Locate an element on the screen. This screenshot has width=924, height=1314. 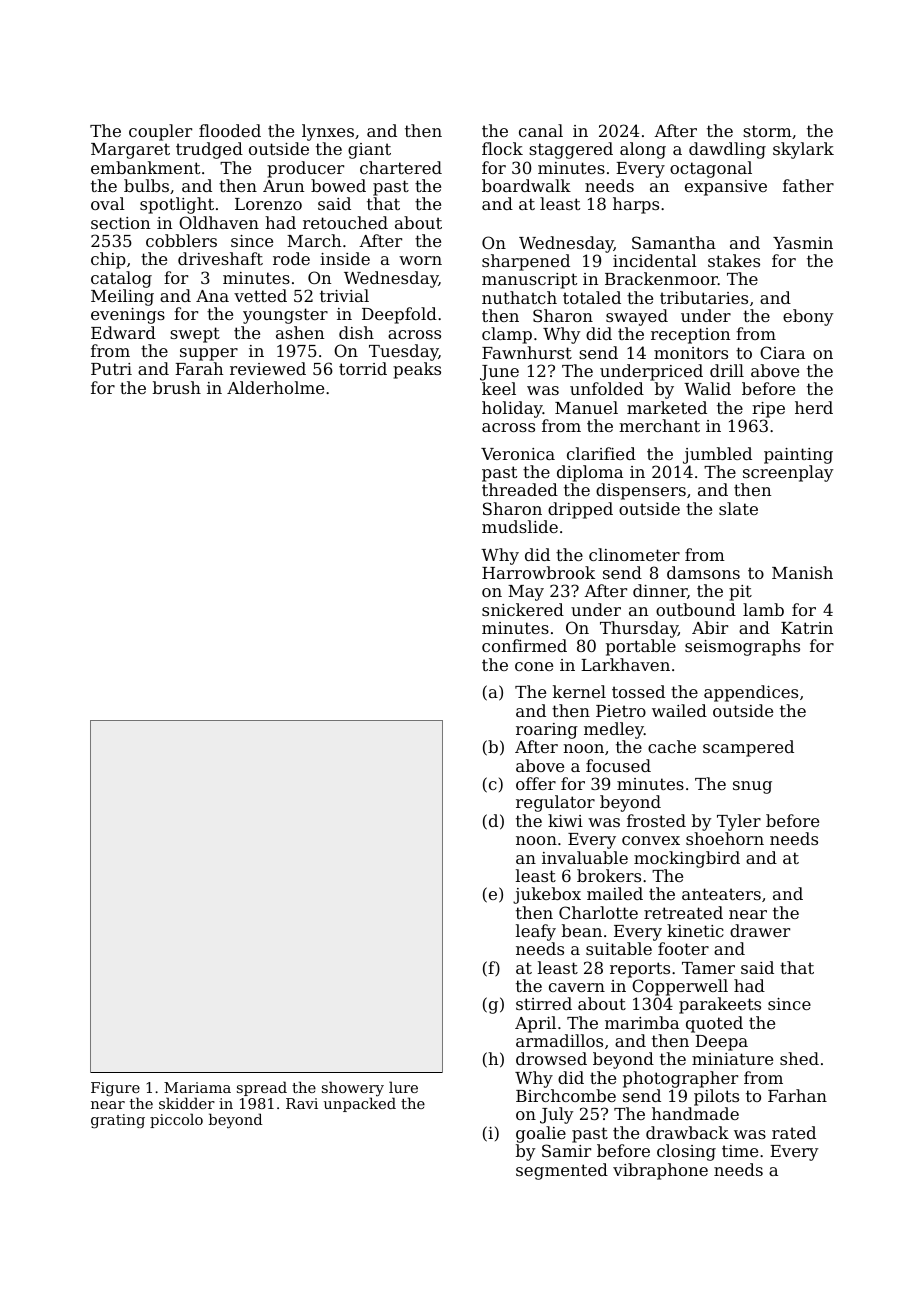
mudslide is located at coordinates (520, 526).
